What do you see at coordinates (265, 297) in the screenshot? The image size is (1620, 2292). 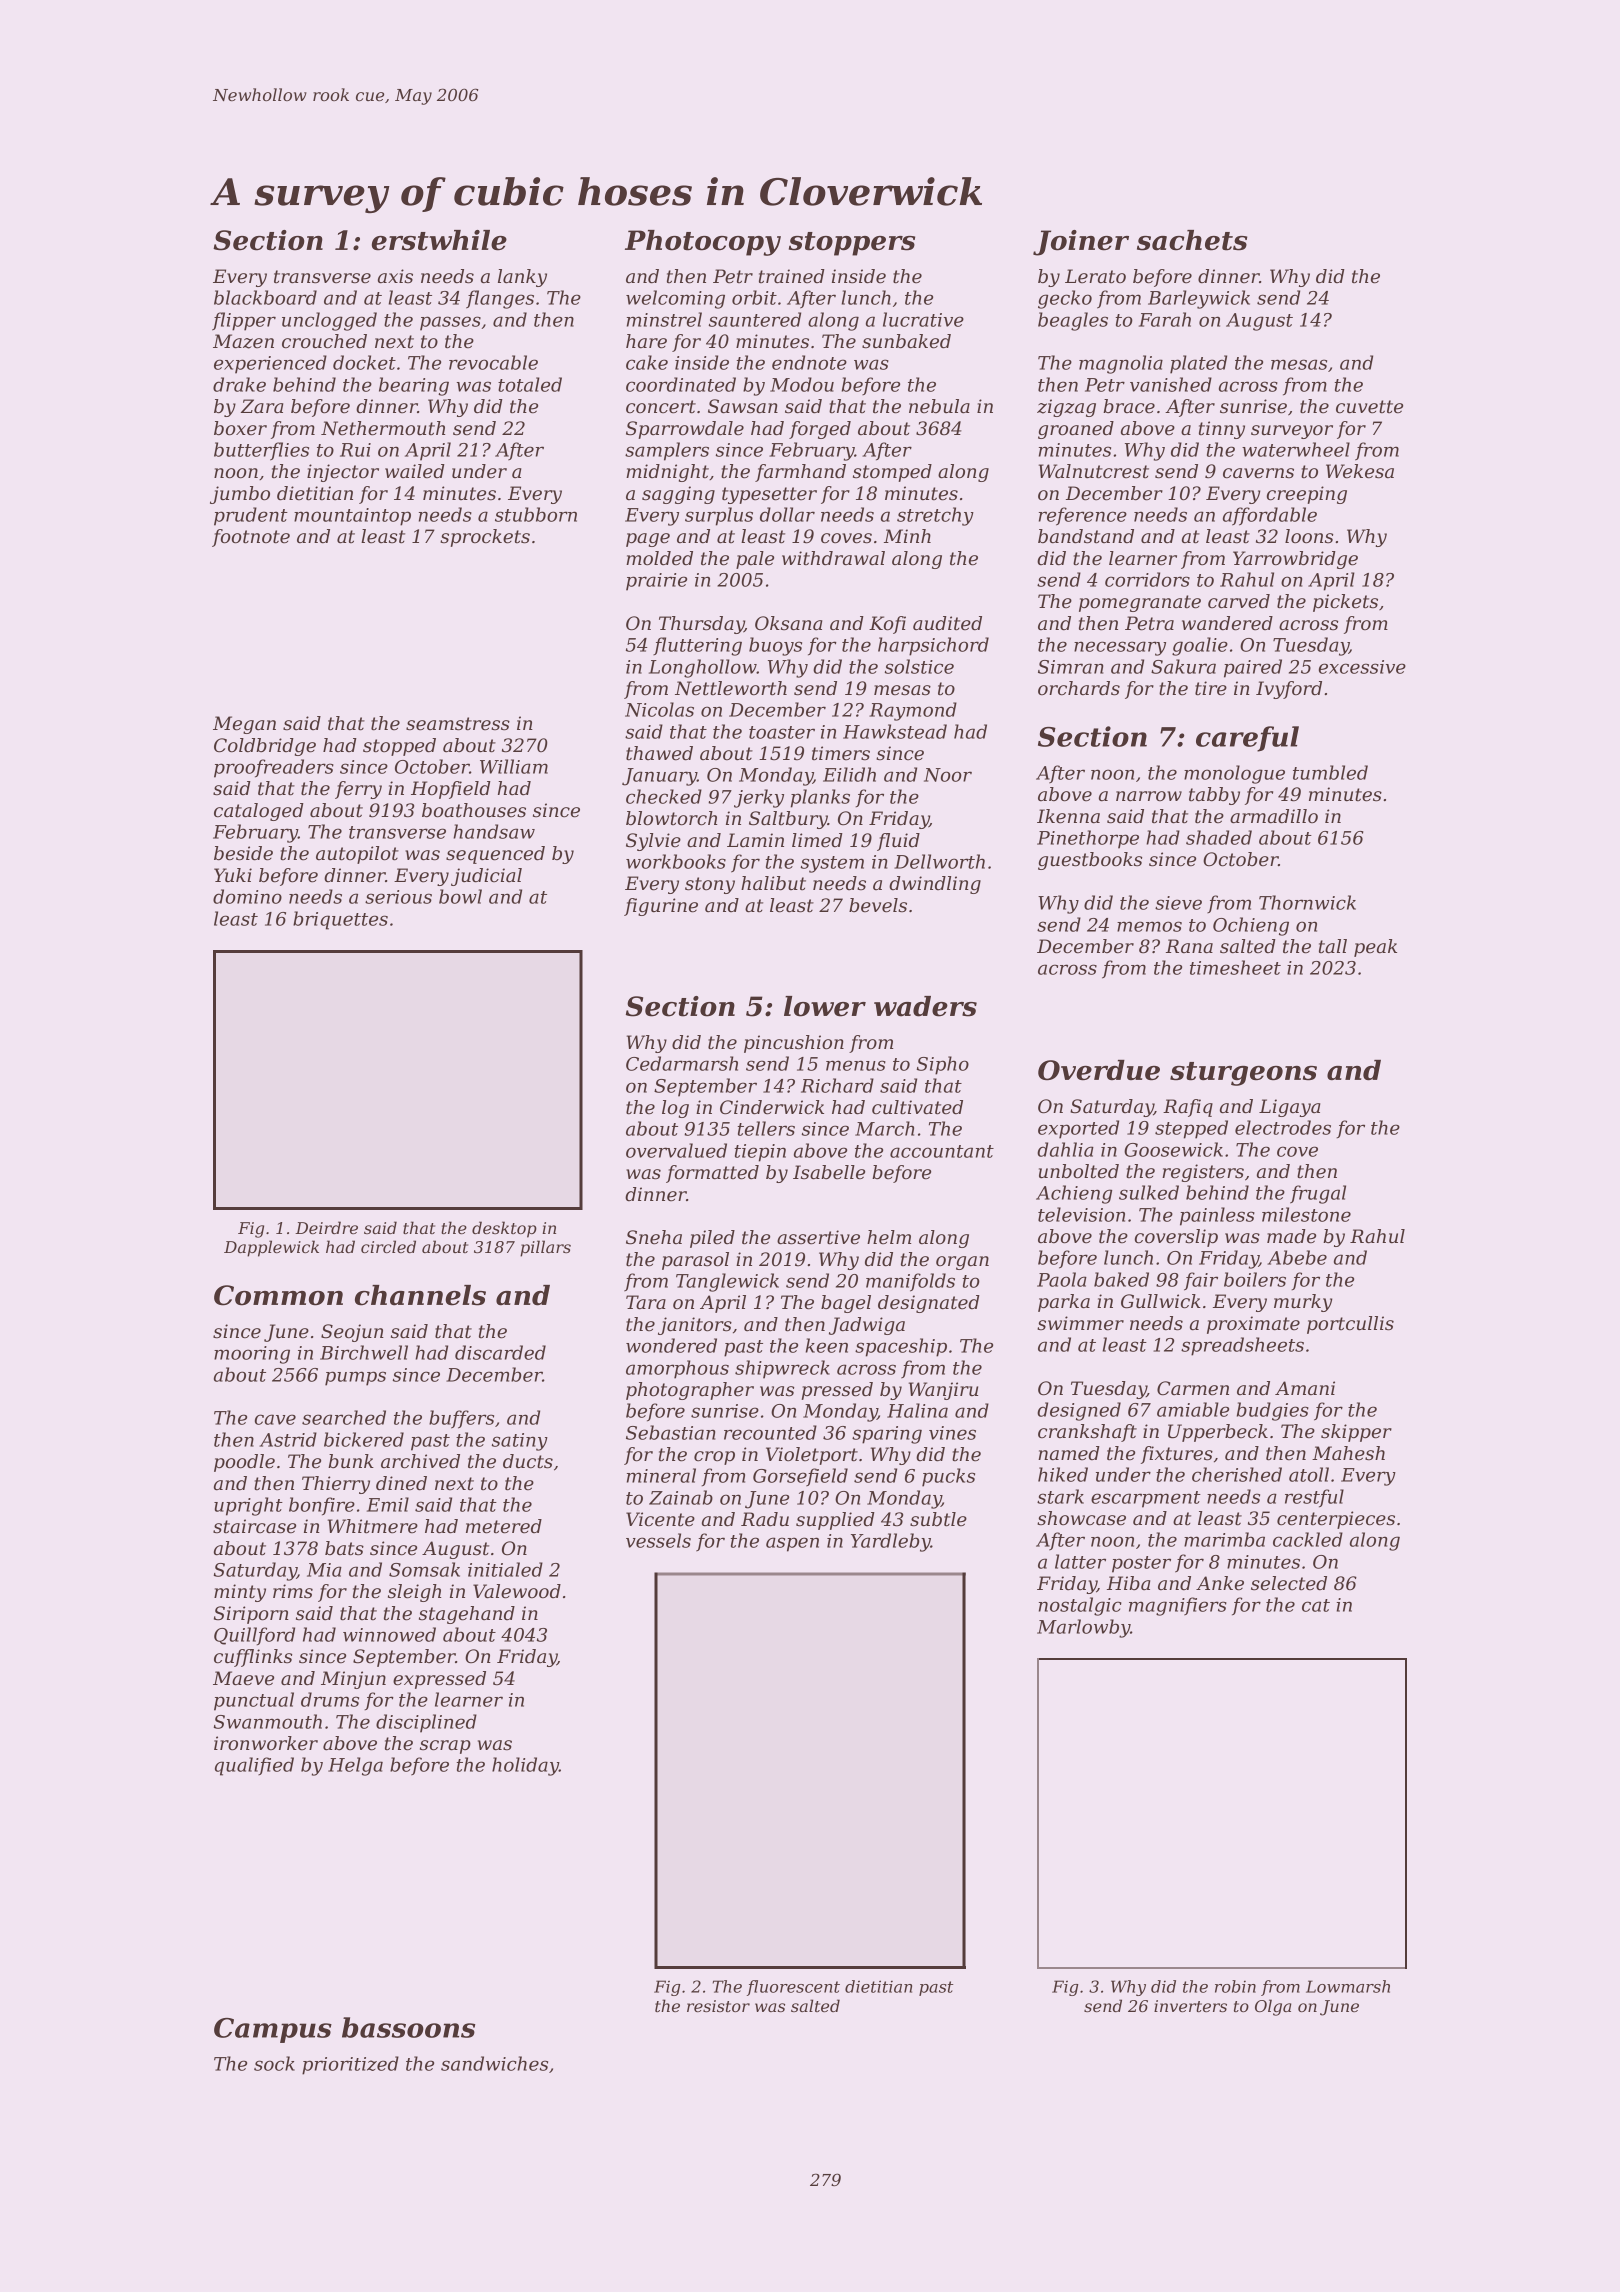 I see `blackboard` at bounding box center [265, 297].
